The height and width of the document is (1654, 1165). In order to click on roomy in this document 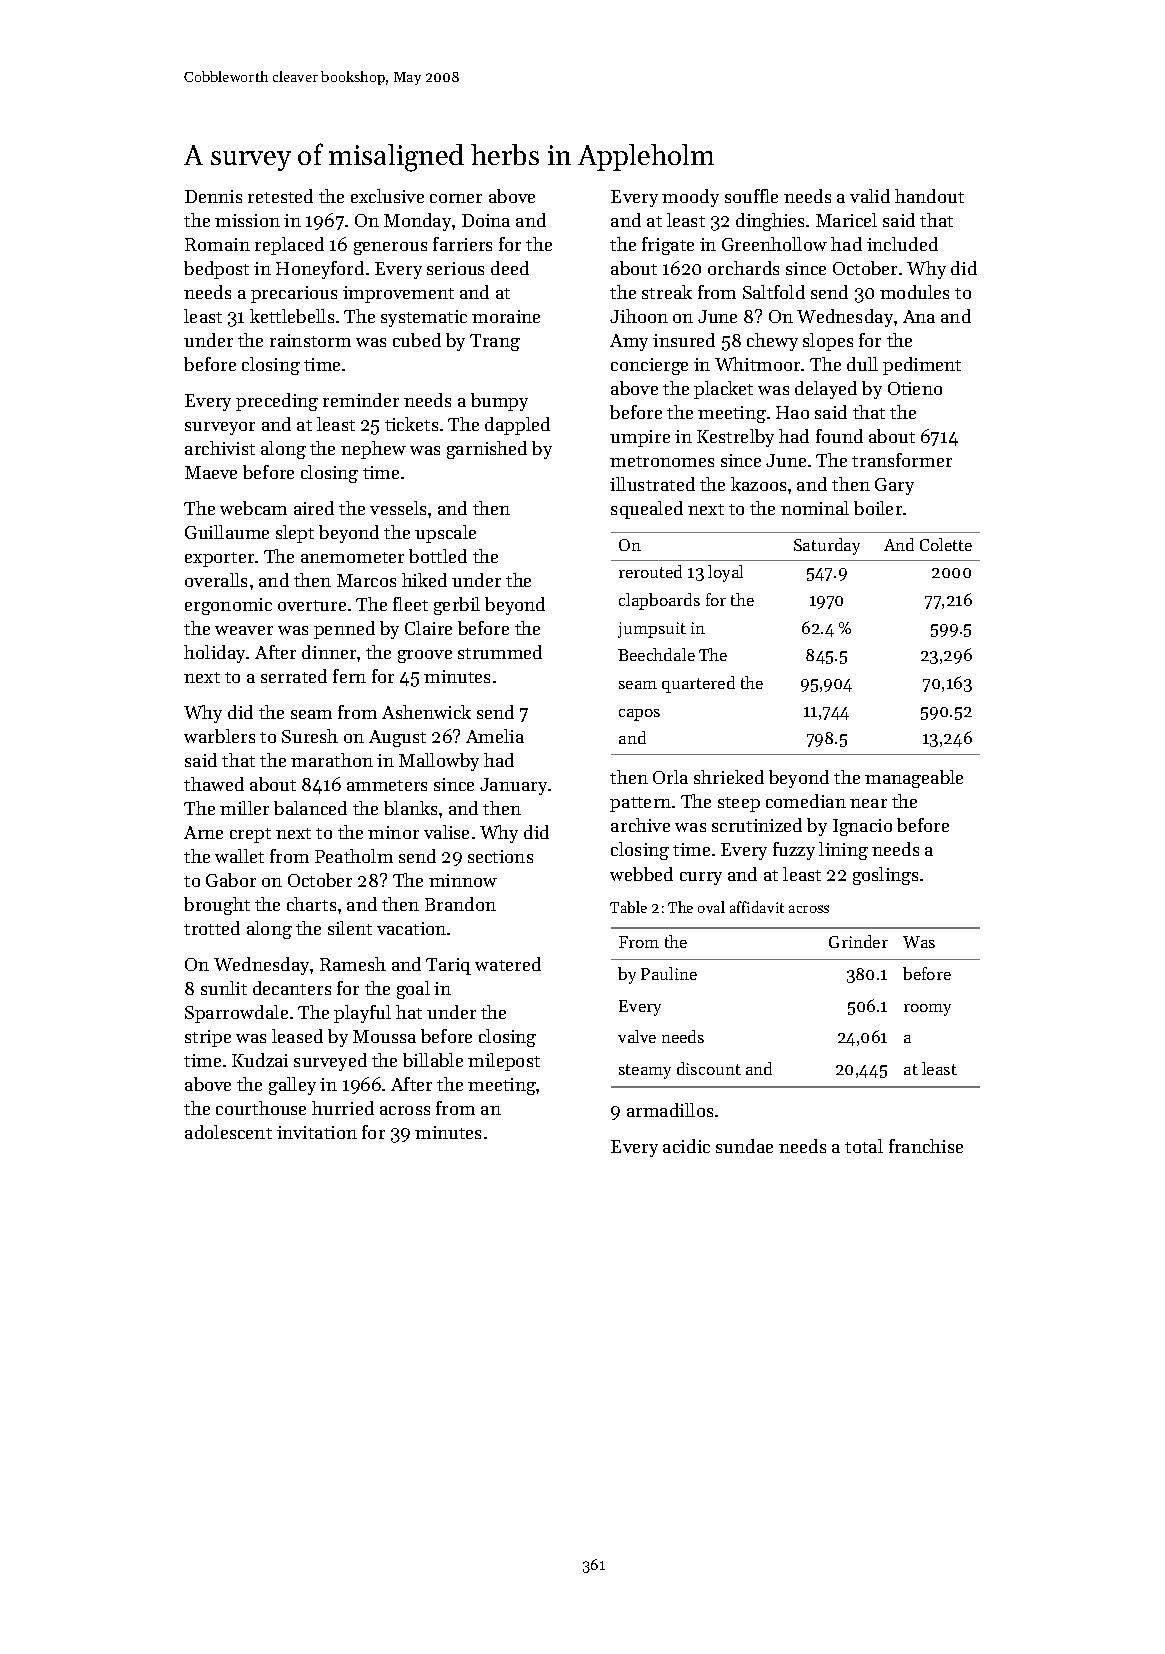, I will do `click(927, 1010)`.
